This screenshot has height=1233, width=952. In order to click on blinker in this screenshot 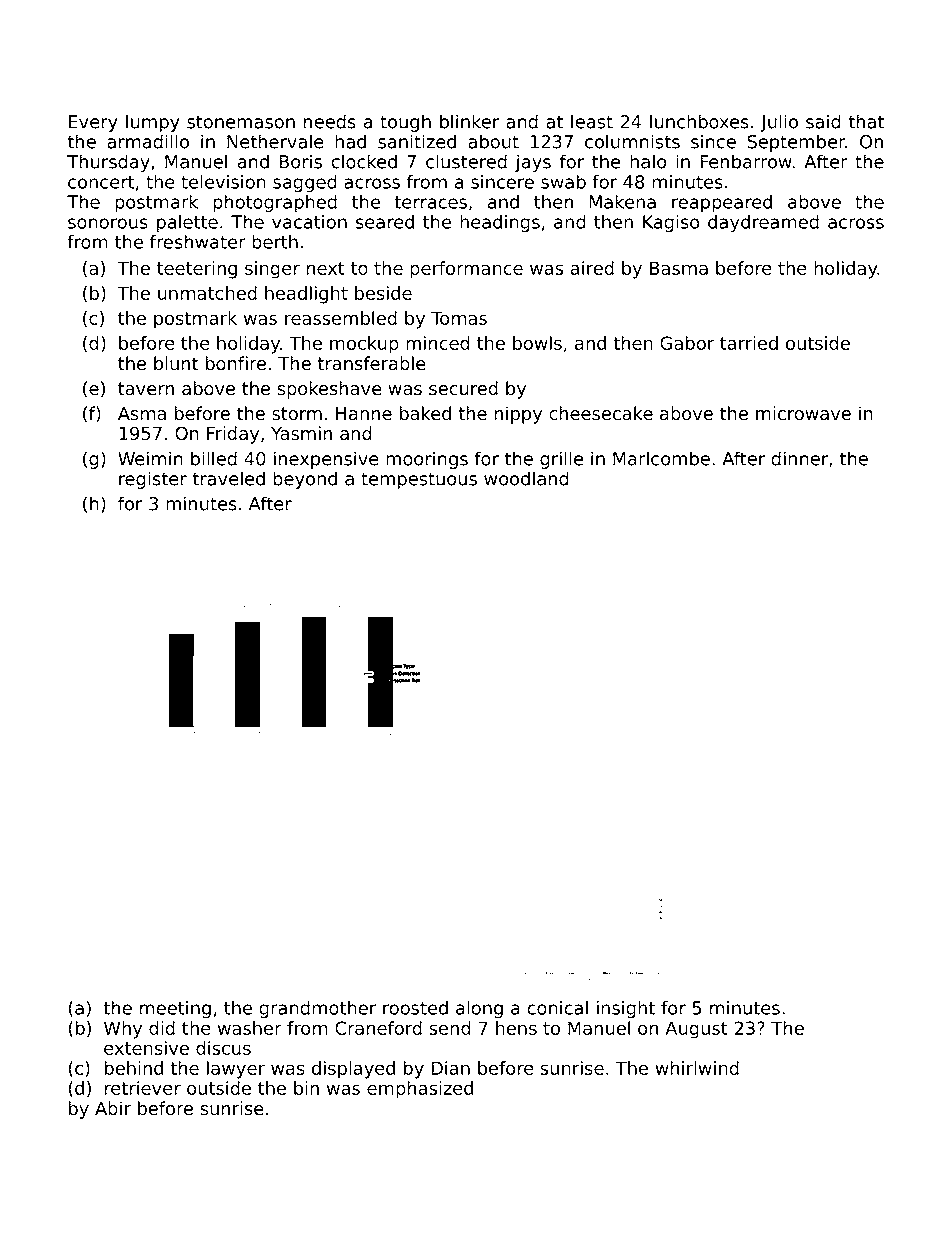, I will do `click(469, 121)`.
